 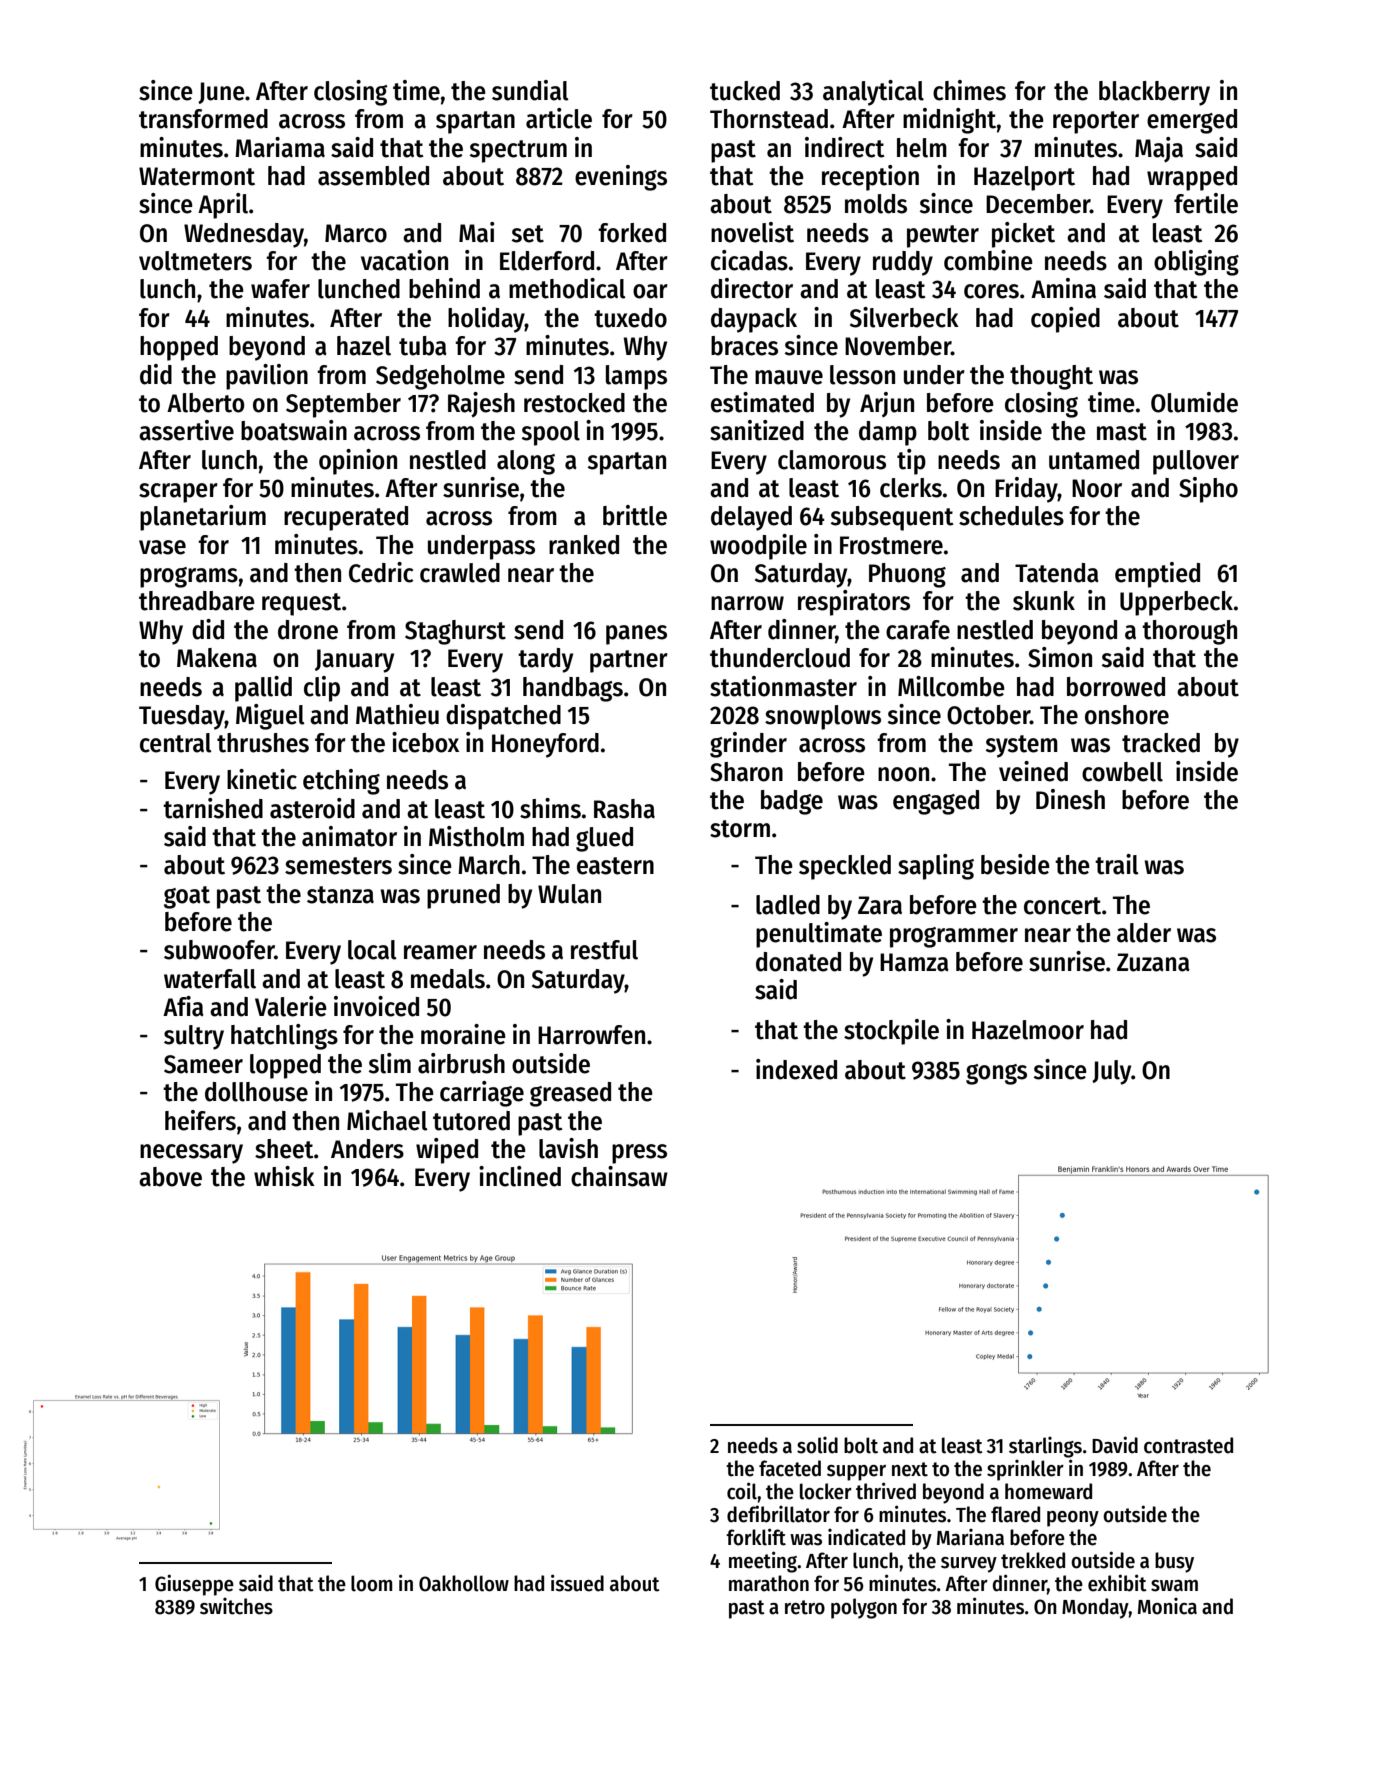 What do you see at coordinates (197, 601) in the page?
I see `threadbare` at bounding box center [197, 601].
